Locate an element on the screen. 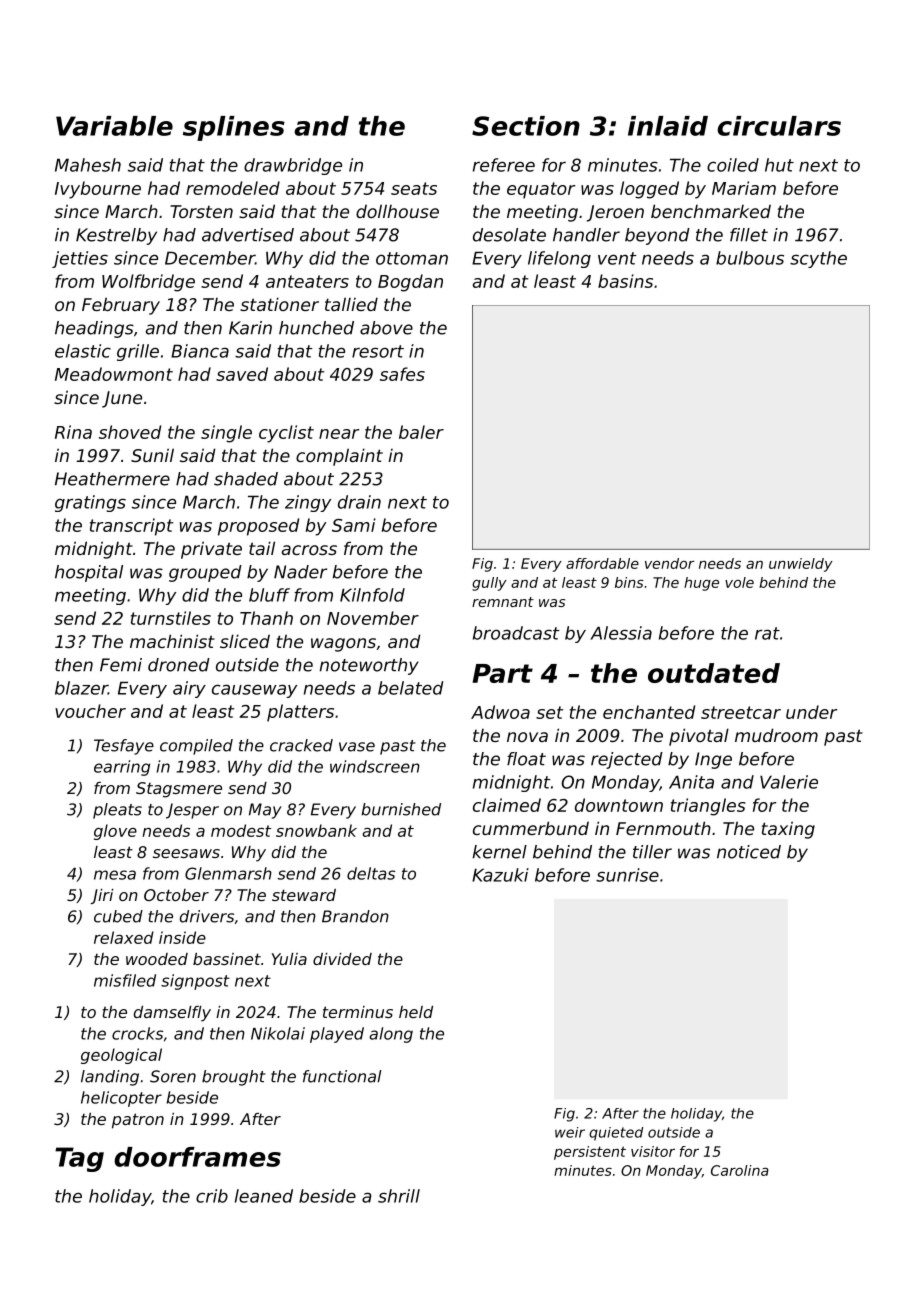 This screenshot has width=924, height=1308. snowbank is located at coordinates (316, 830).
